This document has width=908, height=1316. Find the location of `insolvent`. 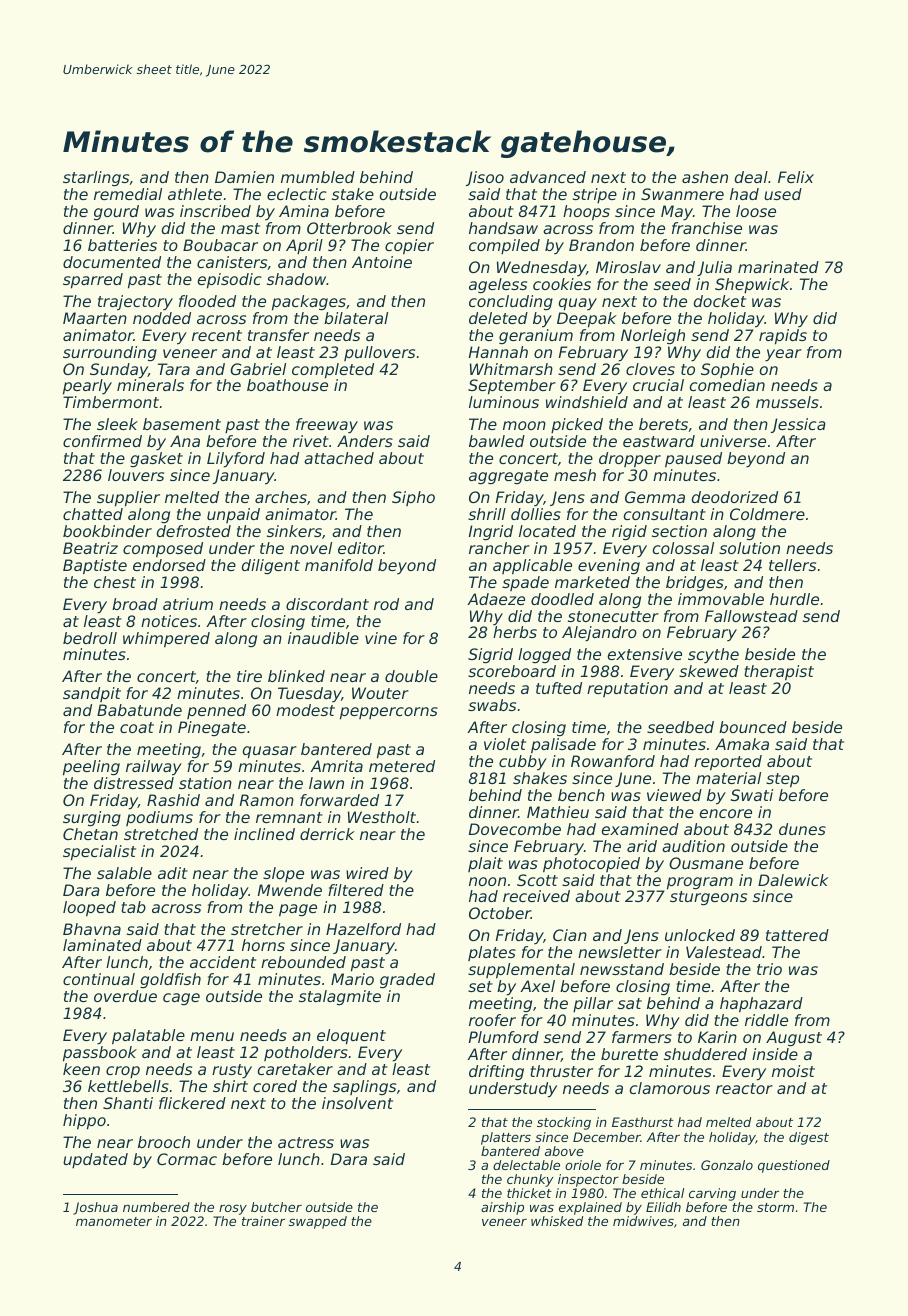

insolvent is located at coordinates (357, 1103).
